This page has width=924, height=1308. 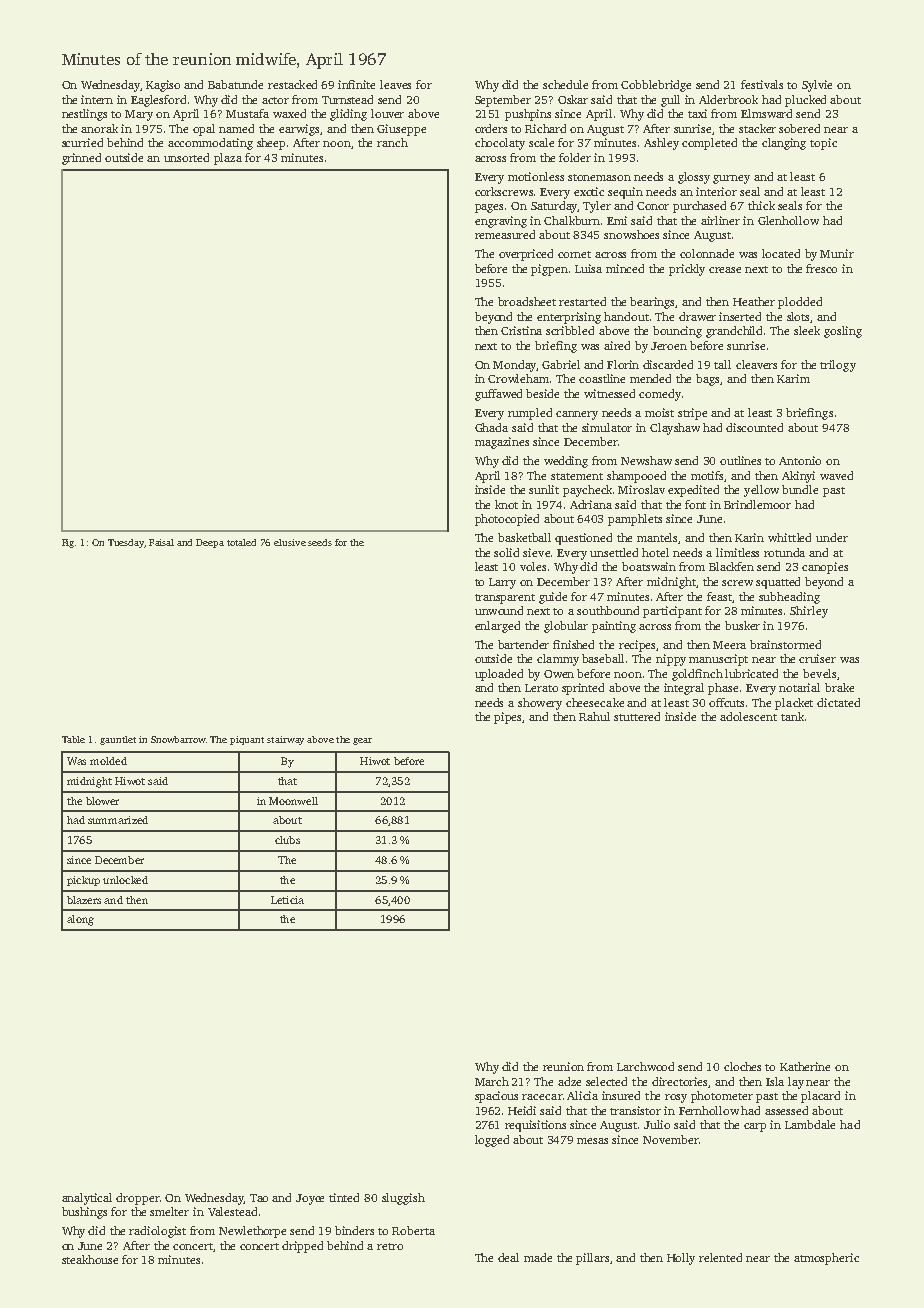 I want to click on leaves, so click(x=395, y=84).
